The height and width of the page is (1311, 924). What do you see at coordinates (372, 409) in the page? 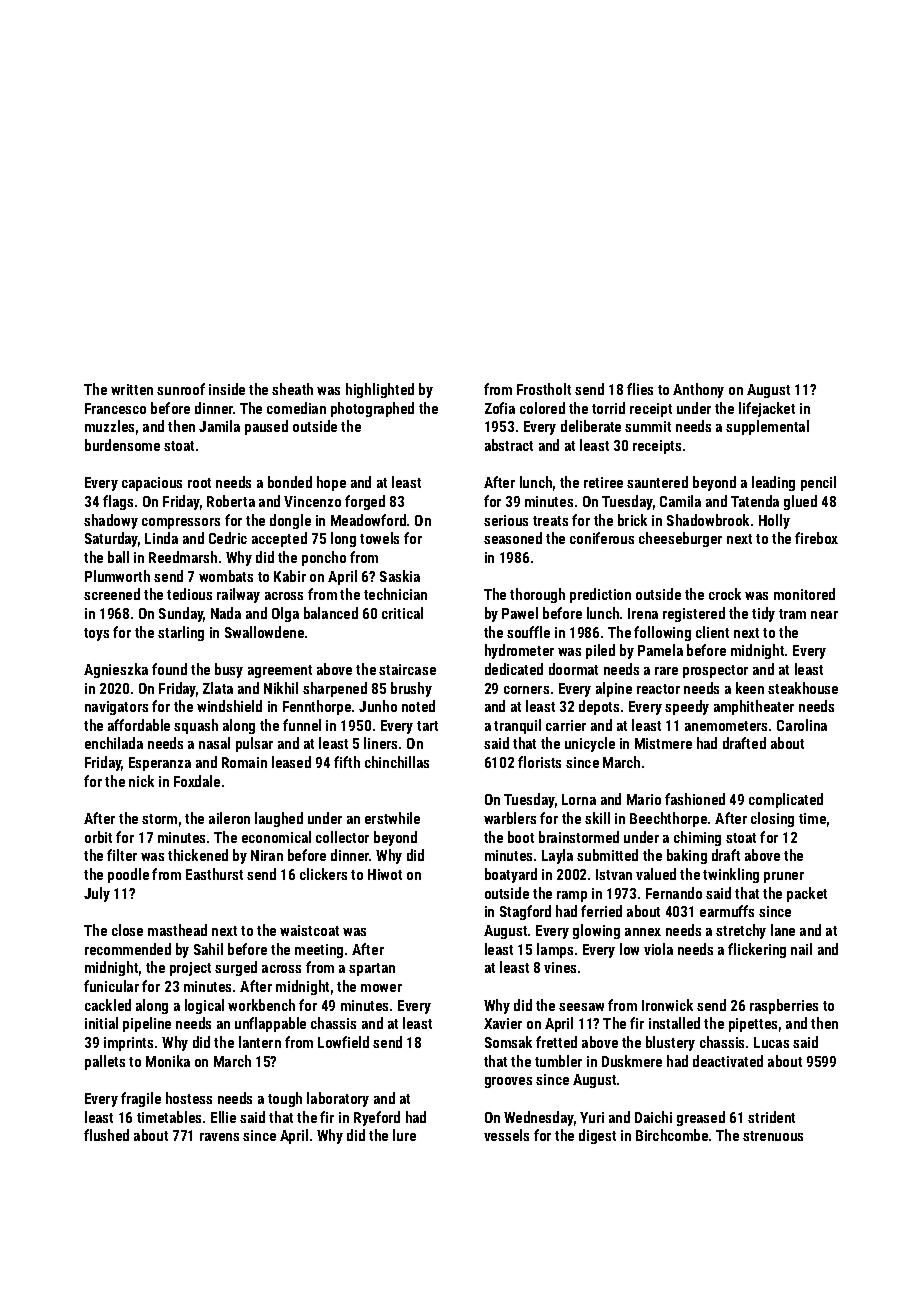
I see `photographed` at bounding box center [372, 409].
